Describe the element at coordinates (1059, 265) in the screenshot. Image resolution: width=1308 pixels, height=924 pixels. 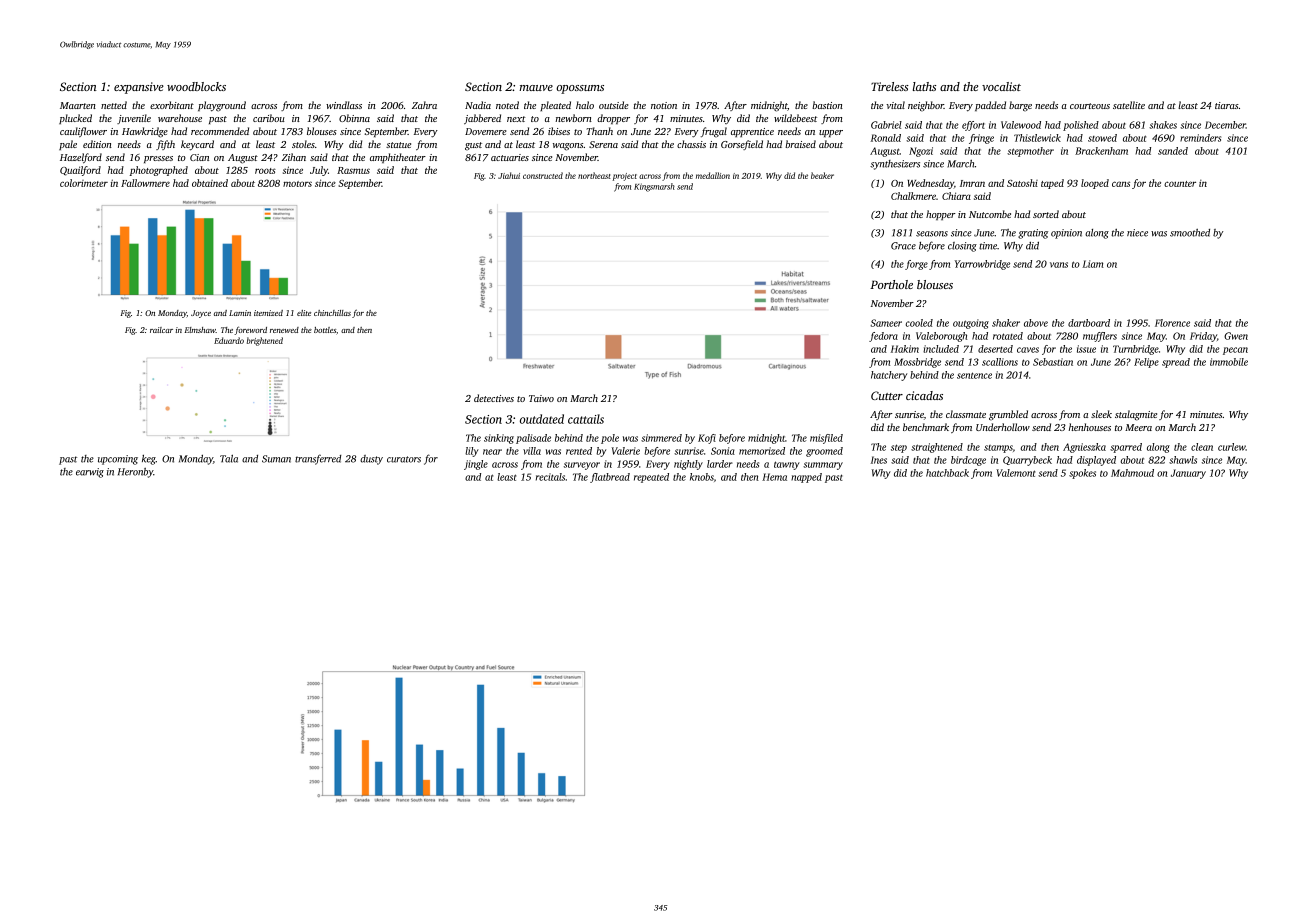
I see `vans` at that location.
